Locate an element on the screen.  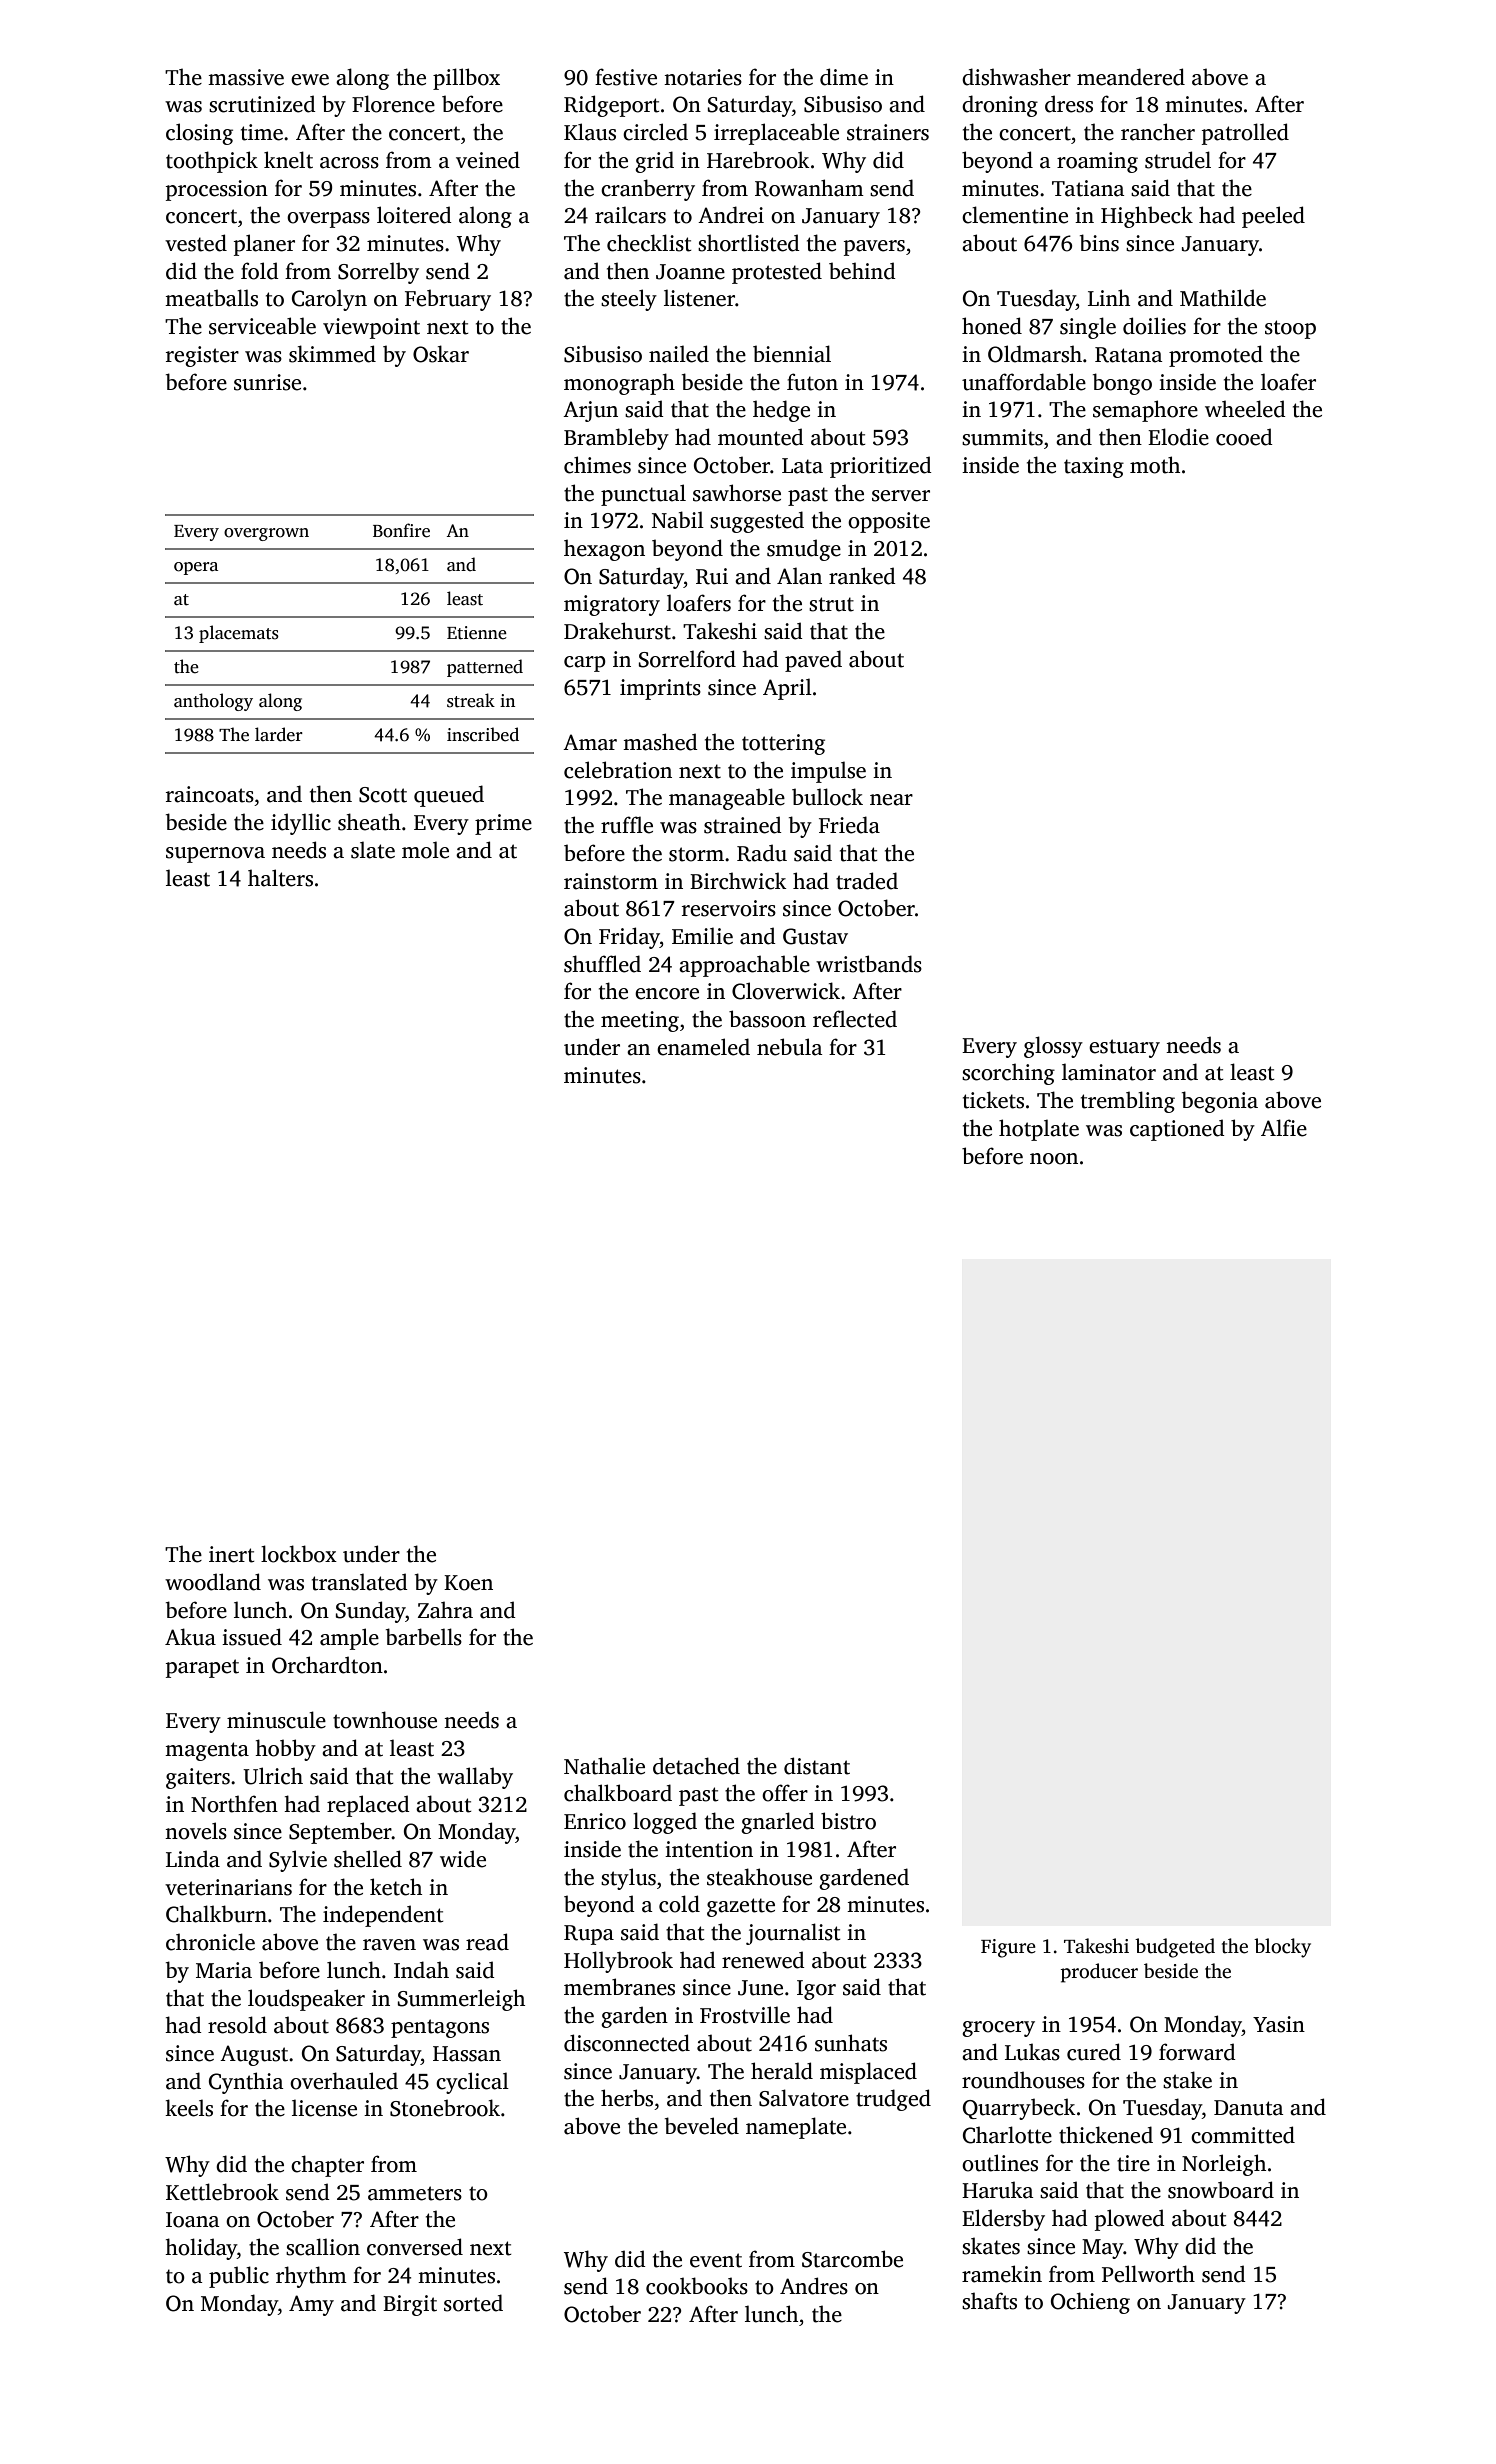
dime is located at coordinates (844, 77).
